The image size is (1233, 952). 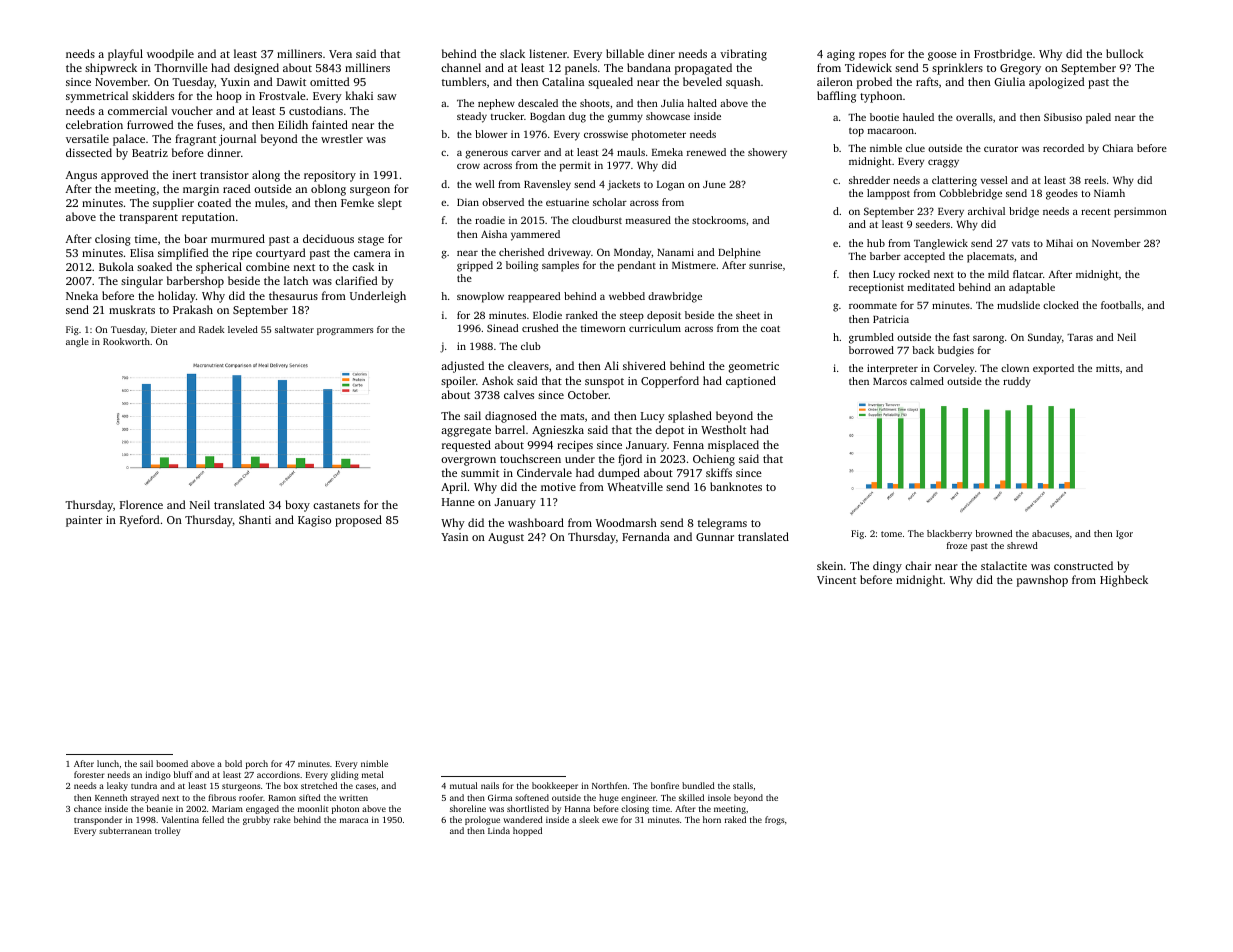 I want to click on chance, so click(x=87, y=808).
